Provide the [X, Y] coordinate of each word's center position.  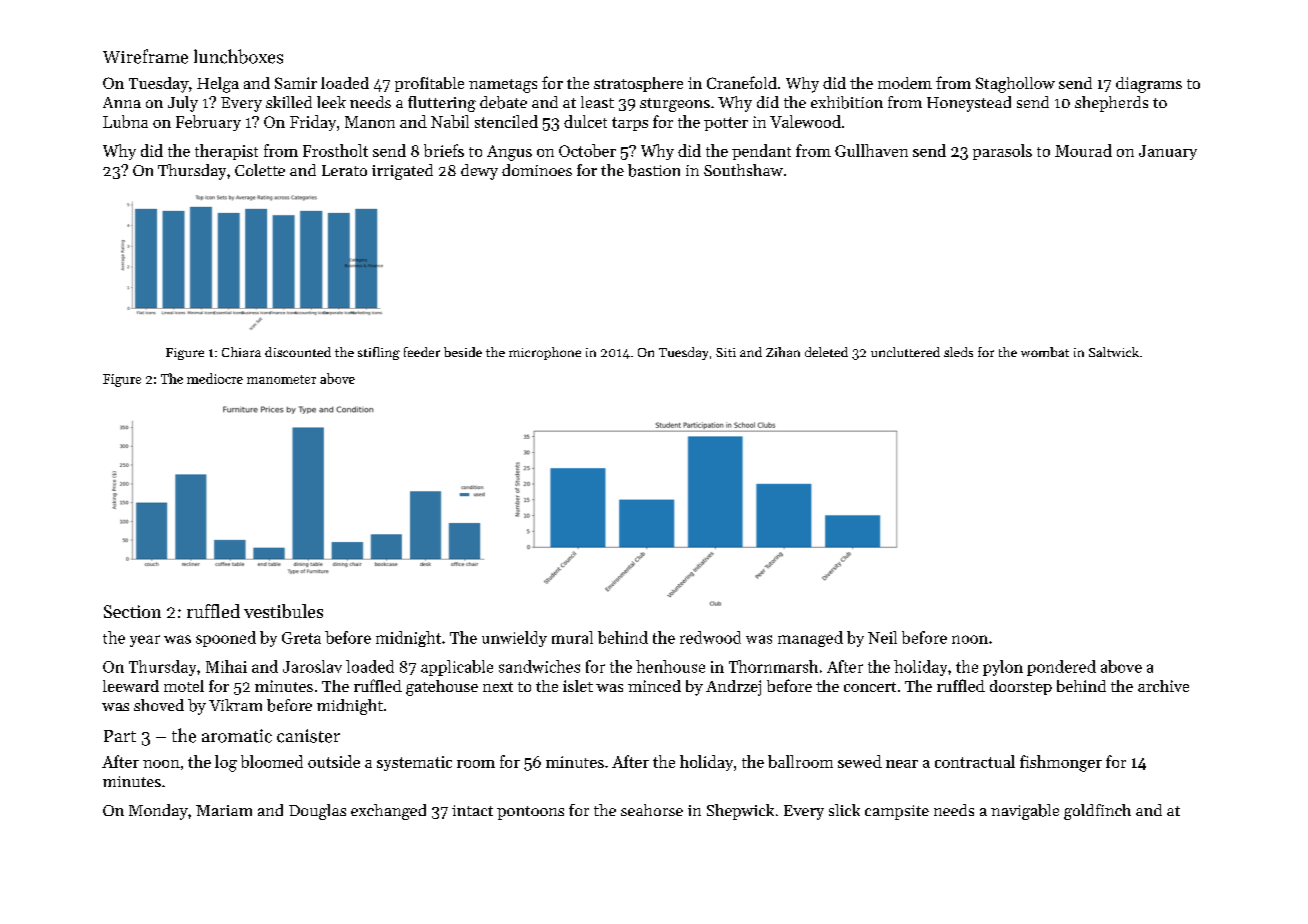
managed [810, 639]
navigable [1025, 812]
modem [905, 83]
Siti [726, 352]
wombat [1045, 352]
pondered [1061, 668]
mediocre [215, 378]
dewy [479, 172]
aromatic [237, 736]
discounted [298, 352]
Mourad [1083, 150]
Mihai [226, 666]
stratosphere [638, 84]
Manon [370, 122]
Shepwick [740, 812]
